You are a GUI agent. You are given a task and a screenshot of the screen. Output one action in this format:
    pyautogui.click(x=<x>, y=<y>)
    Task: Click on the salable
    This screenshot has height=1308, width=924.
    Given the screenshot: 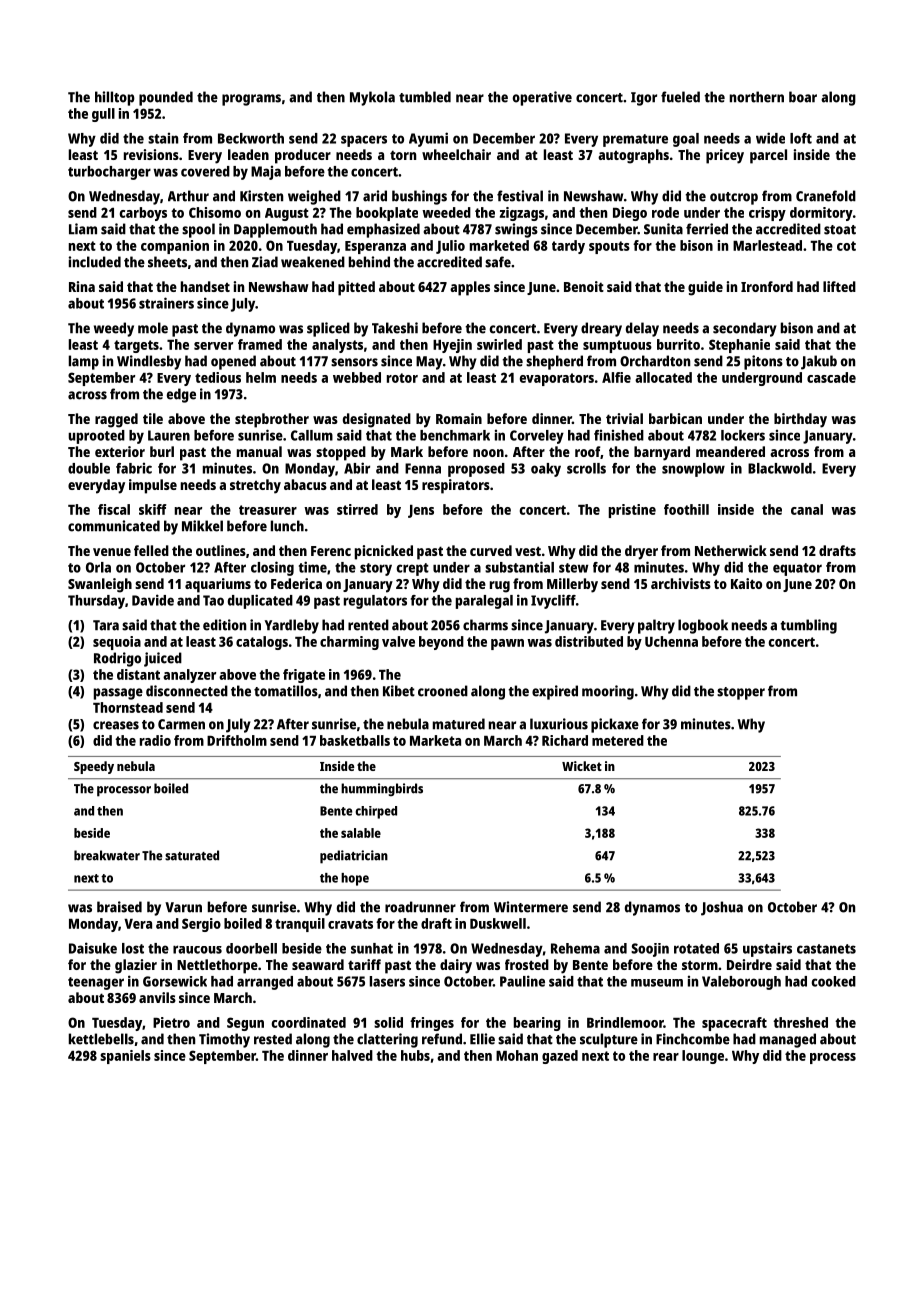 What is the action you would take?
    pyautogui.click(x=361, y=833)
